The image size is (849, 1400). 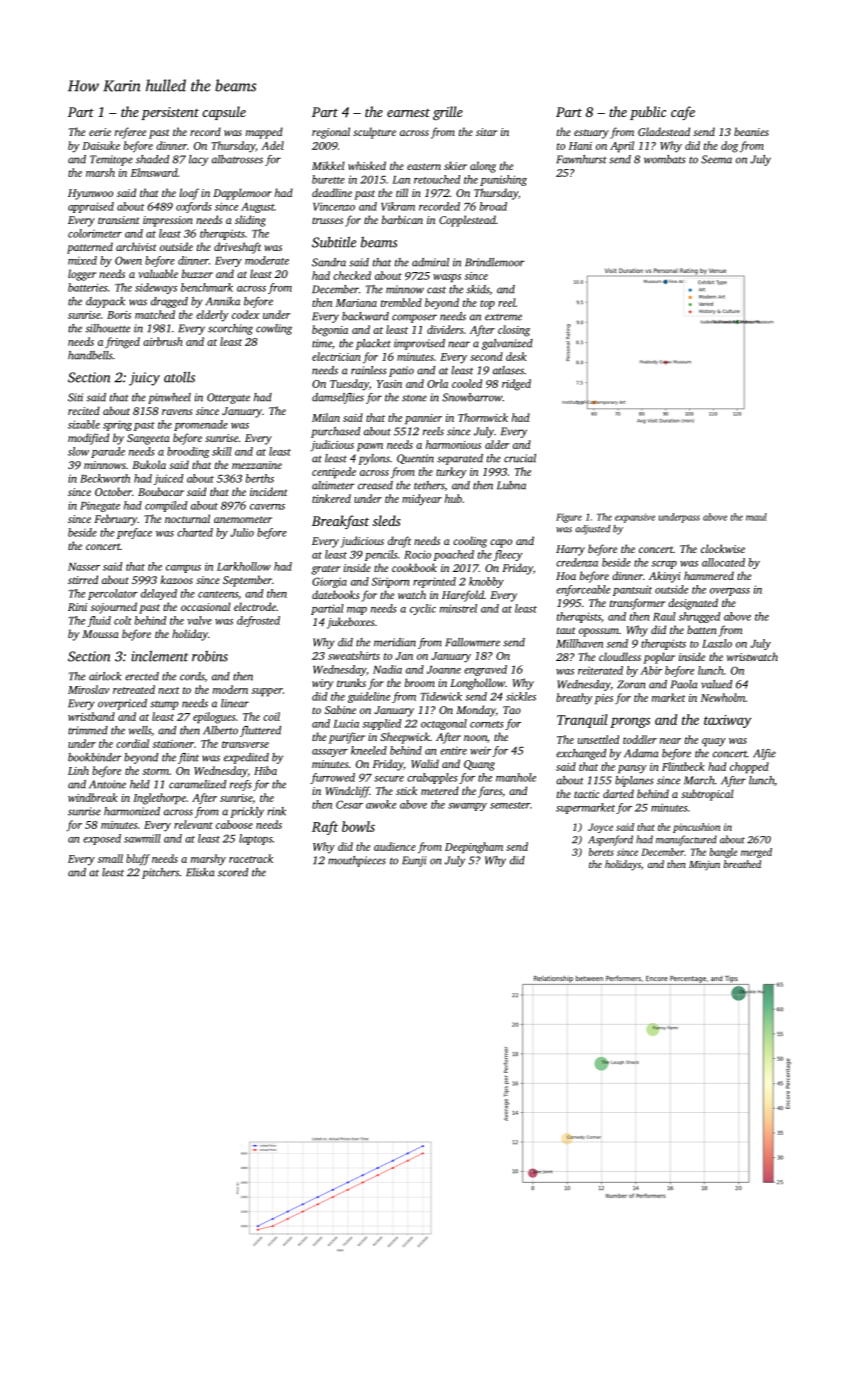 I want to click on hammered, so click(x=709, y=575).
